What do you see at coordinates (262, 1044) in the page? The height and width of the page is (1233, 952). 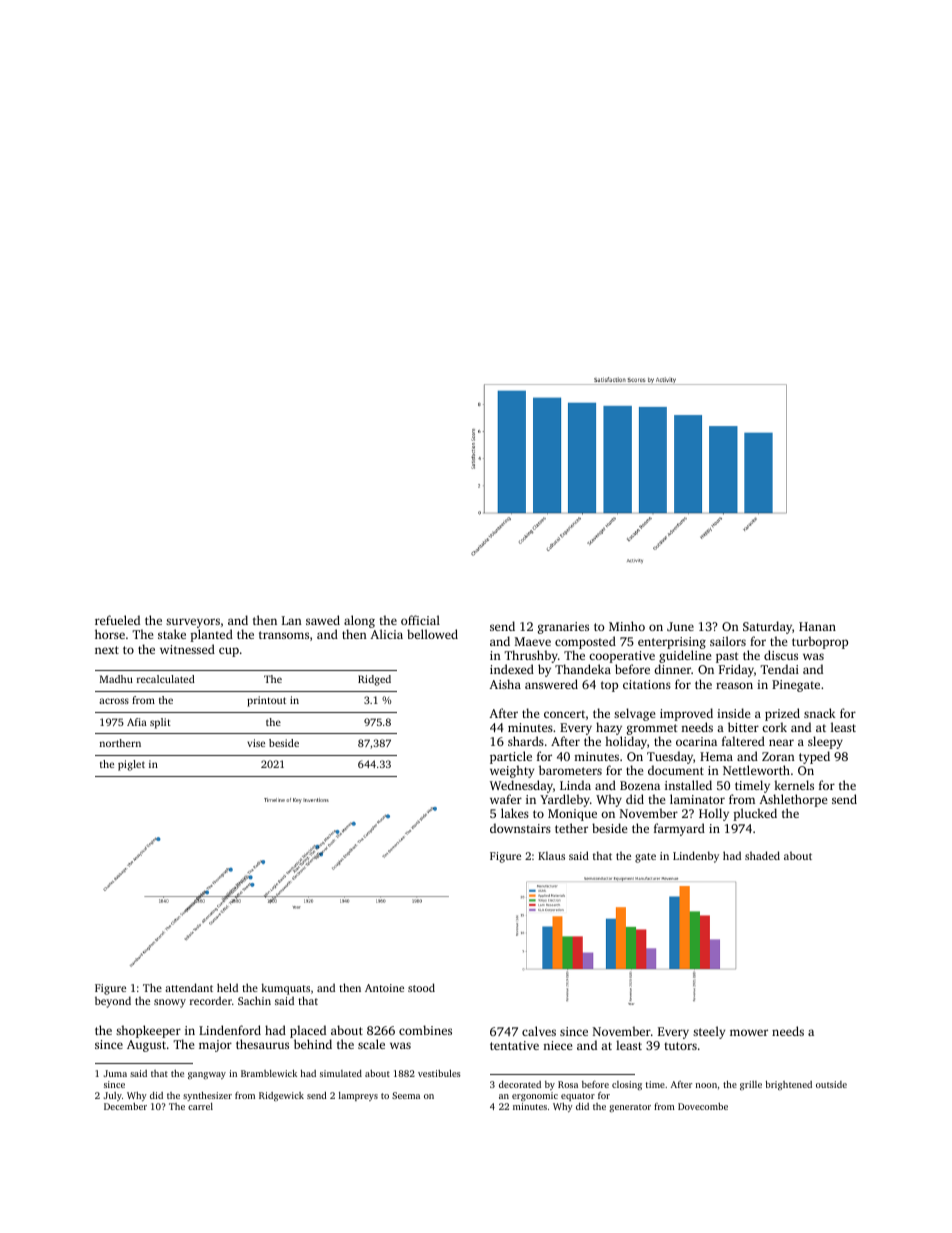 I see `thesaurus` at bounding box center [262, 1044].
